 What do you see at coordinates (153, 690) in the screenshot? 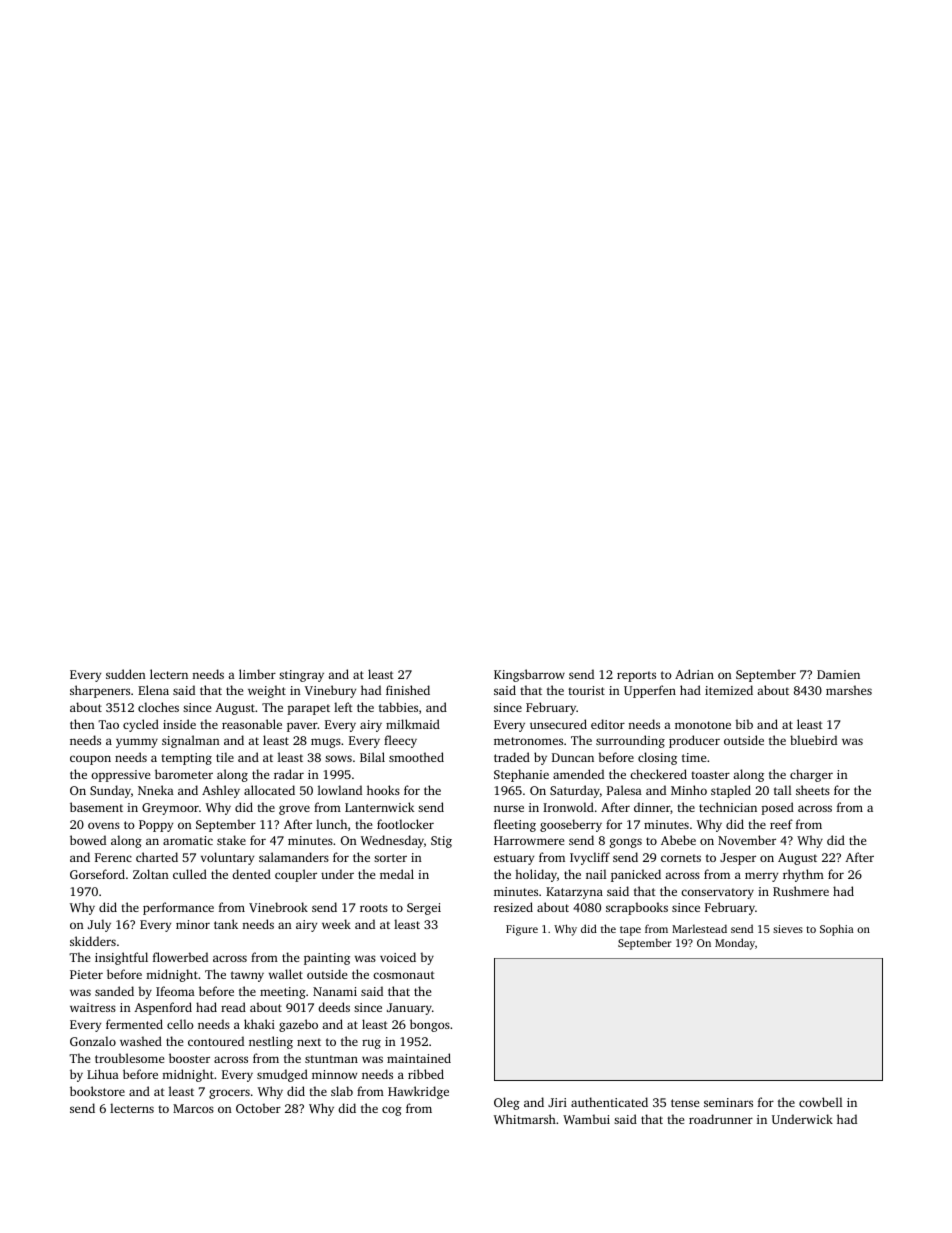
I see `Elena` at bounding box center [153, 690].
